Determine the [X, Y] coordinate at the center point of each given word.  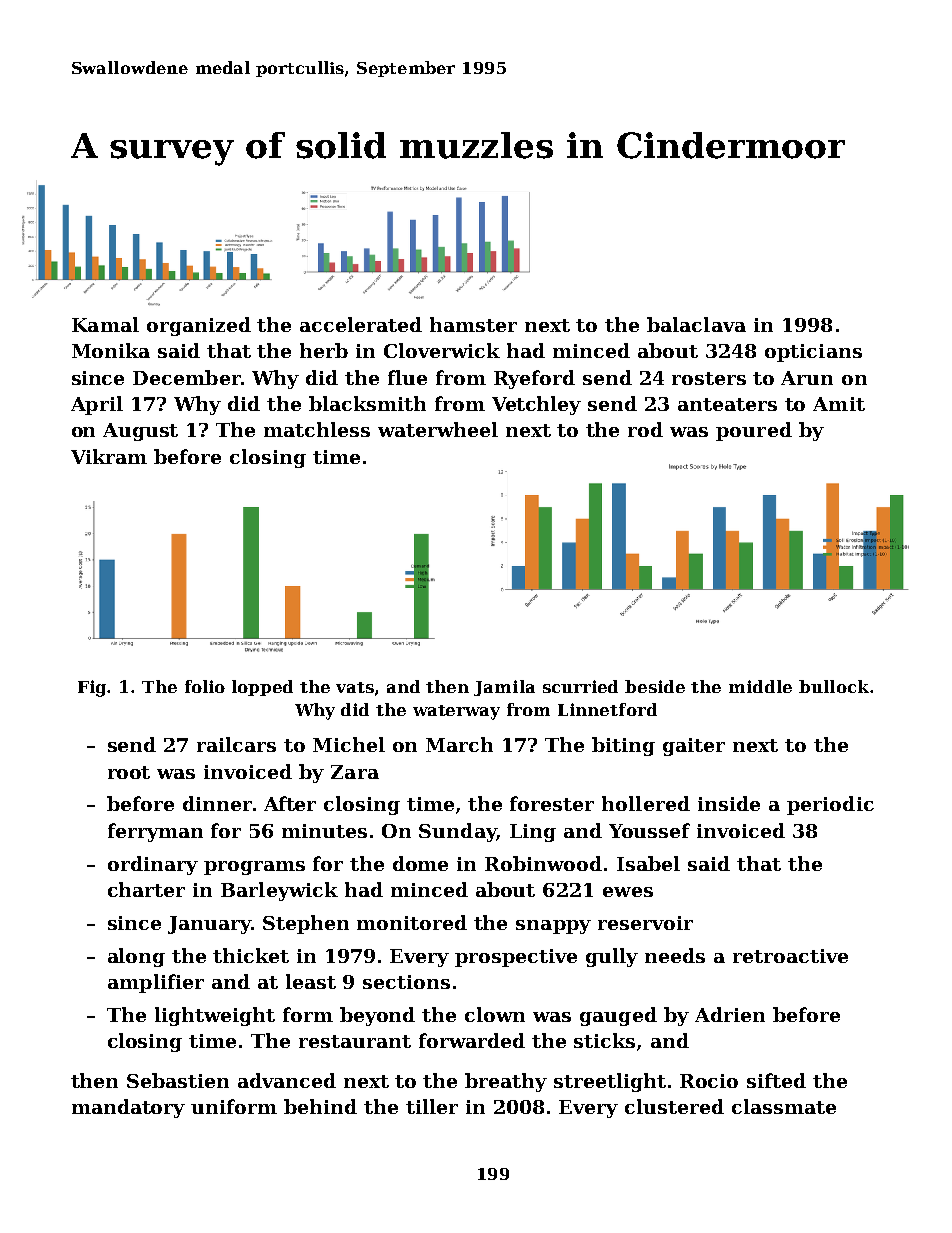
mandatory [128, 1108]
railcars [236, 744]
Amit [839, 404]
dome [420, 863]
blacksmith [367, 403]
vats [355, 687]
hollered [646, 803]
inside [729, 803]
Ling [533, 833]
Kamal [105, 324]
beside [655, 686]
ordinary [153, 865]
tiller [432, 1106]
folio [205, 686]
